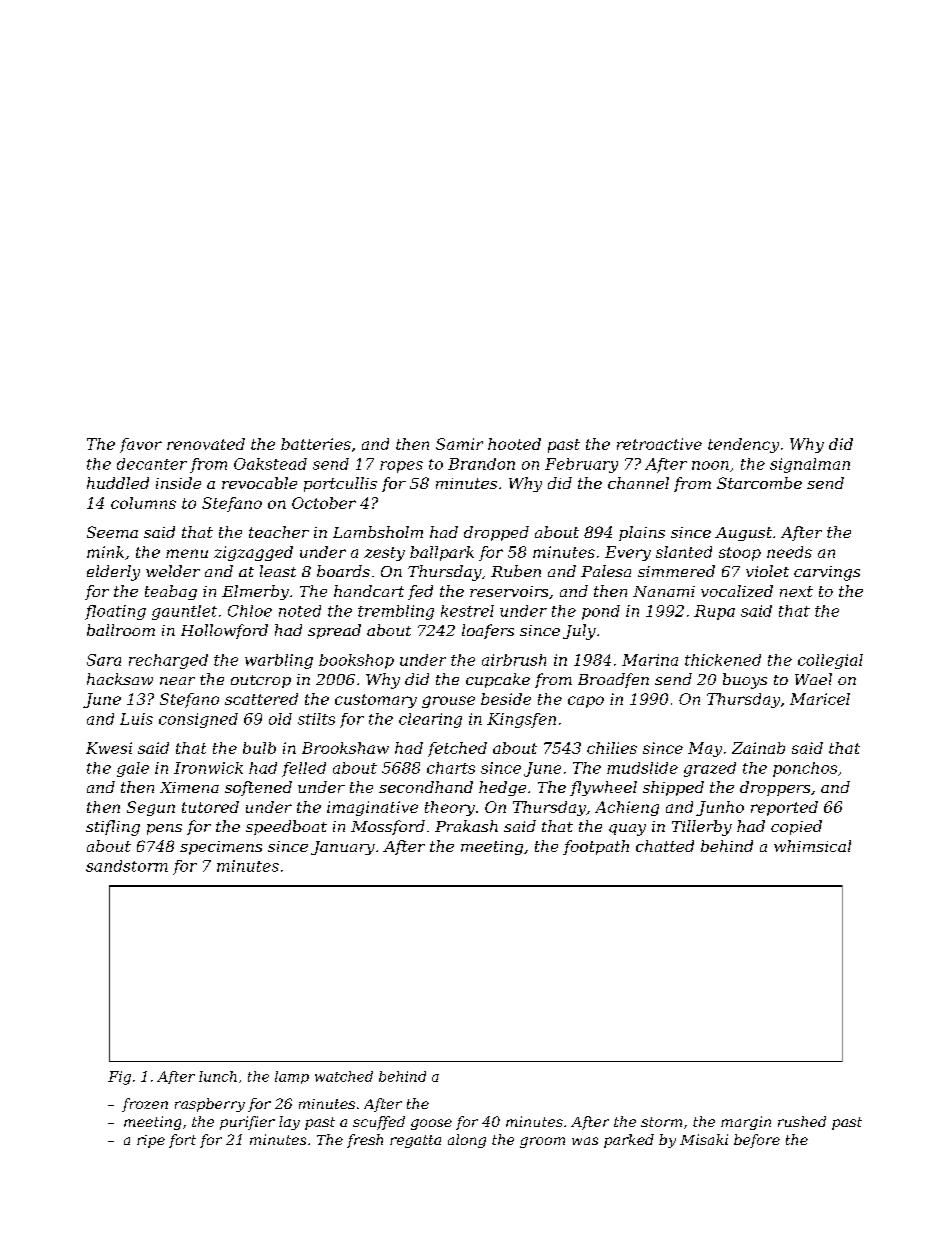  What do you see at coordinates (789, 552) in the screenshot?
I see `needs` at bounding box center [789, 552].
